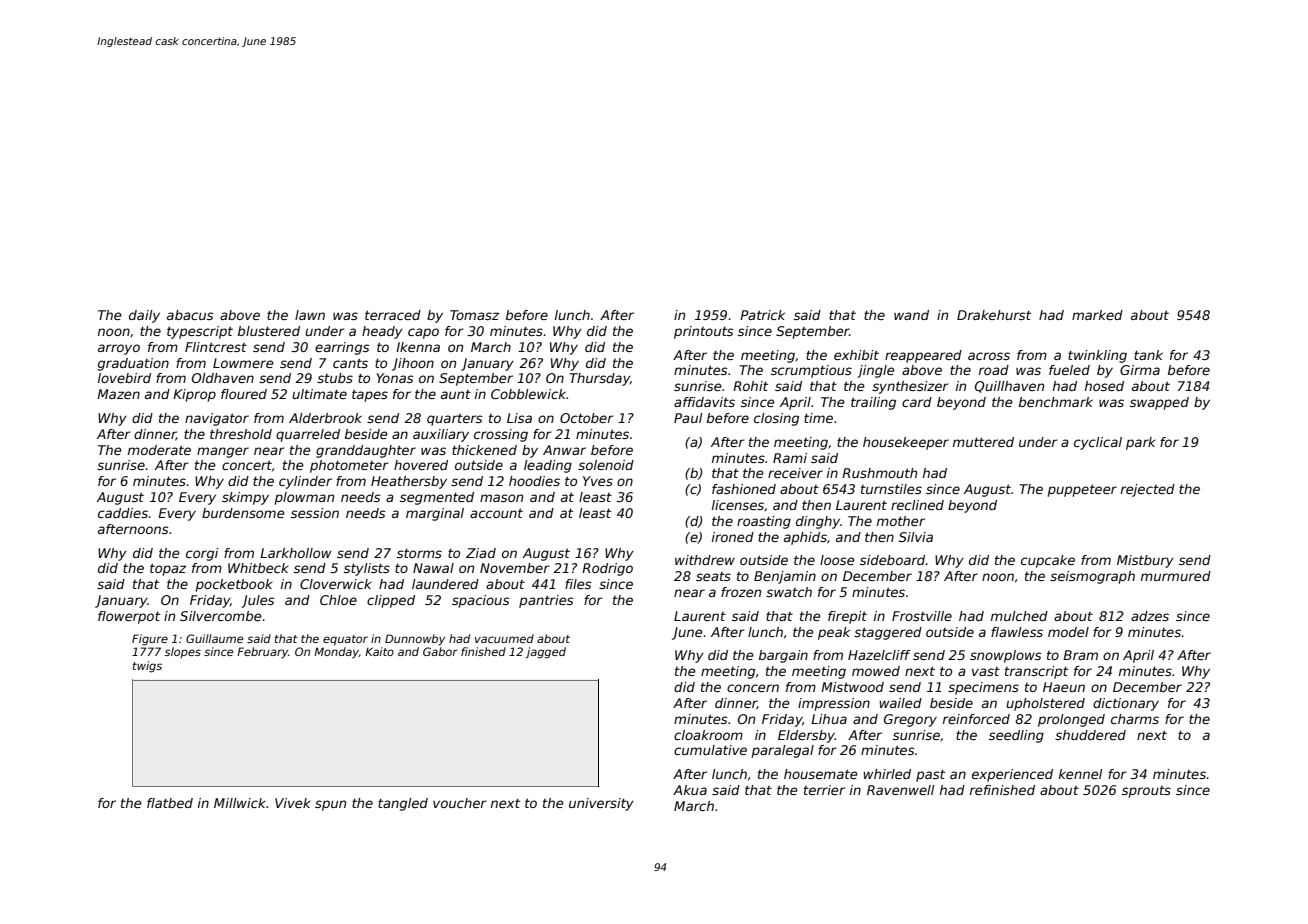  I want to click on flatbed, so click(170, 803).
